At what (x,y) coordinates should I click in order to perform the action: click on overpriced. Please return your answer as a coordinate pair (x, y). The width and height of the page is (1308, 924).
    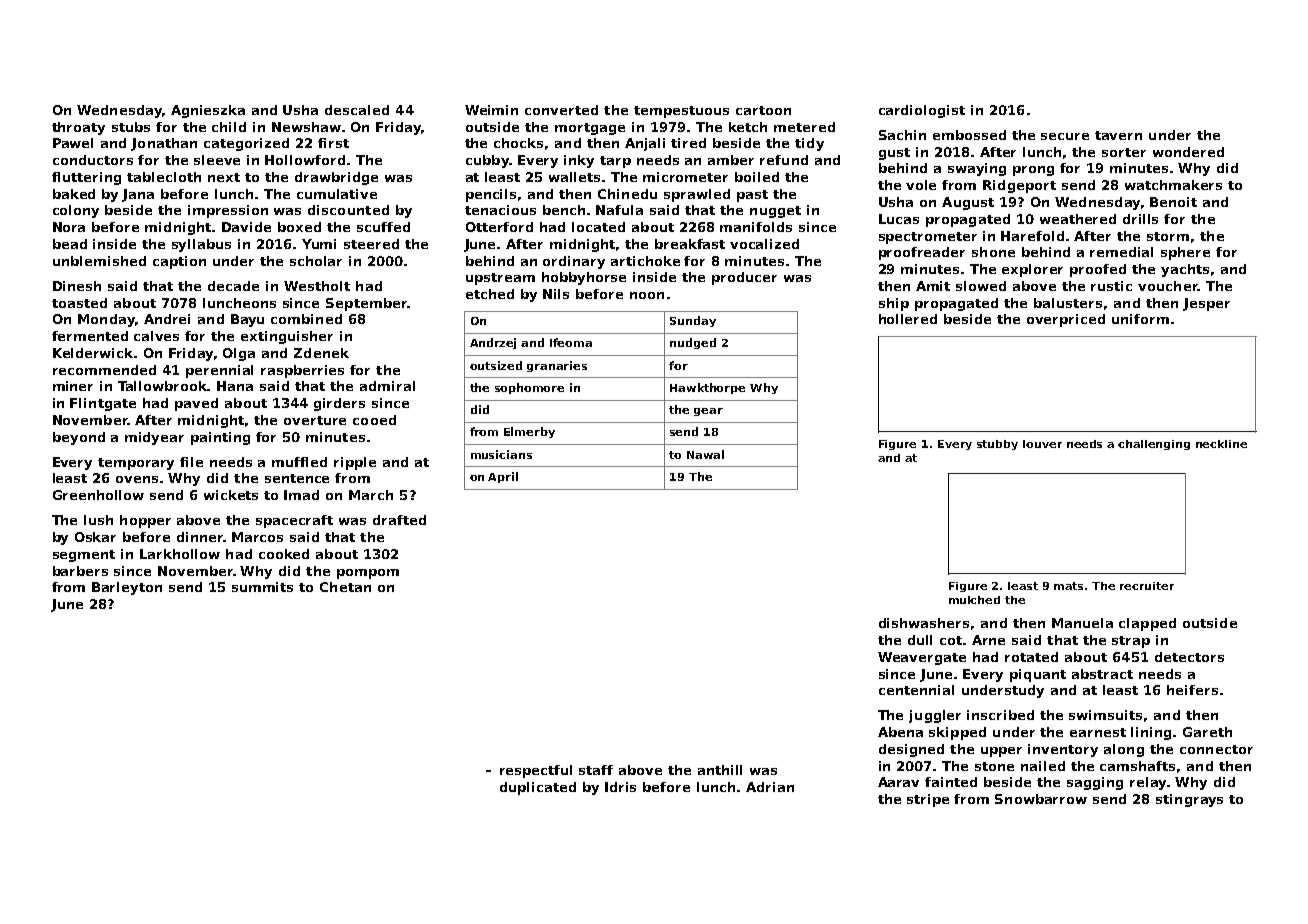
    Looking at the image, I should click on (1066, 320).
